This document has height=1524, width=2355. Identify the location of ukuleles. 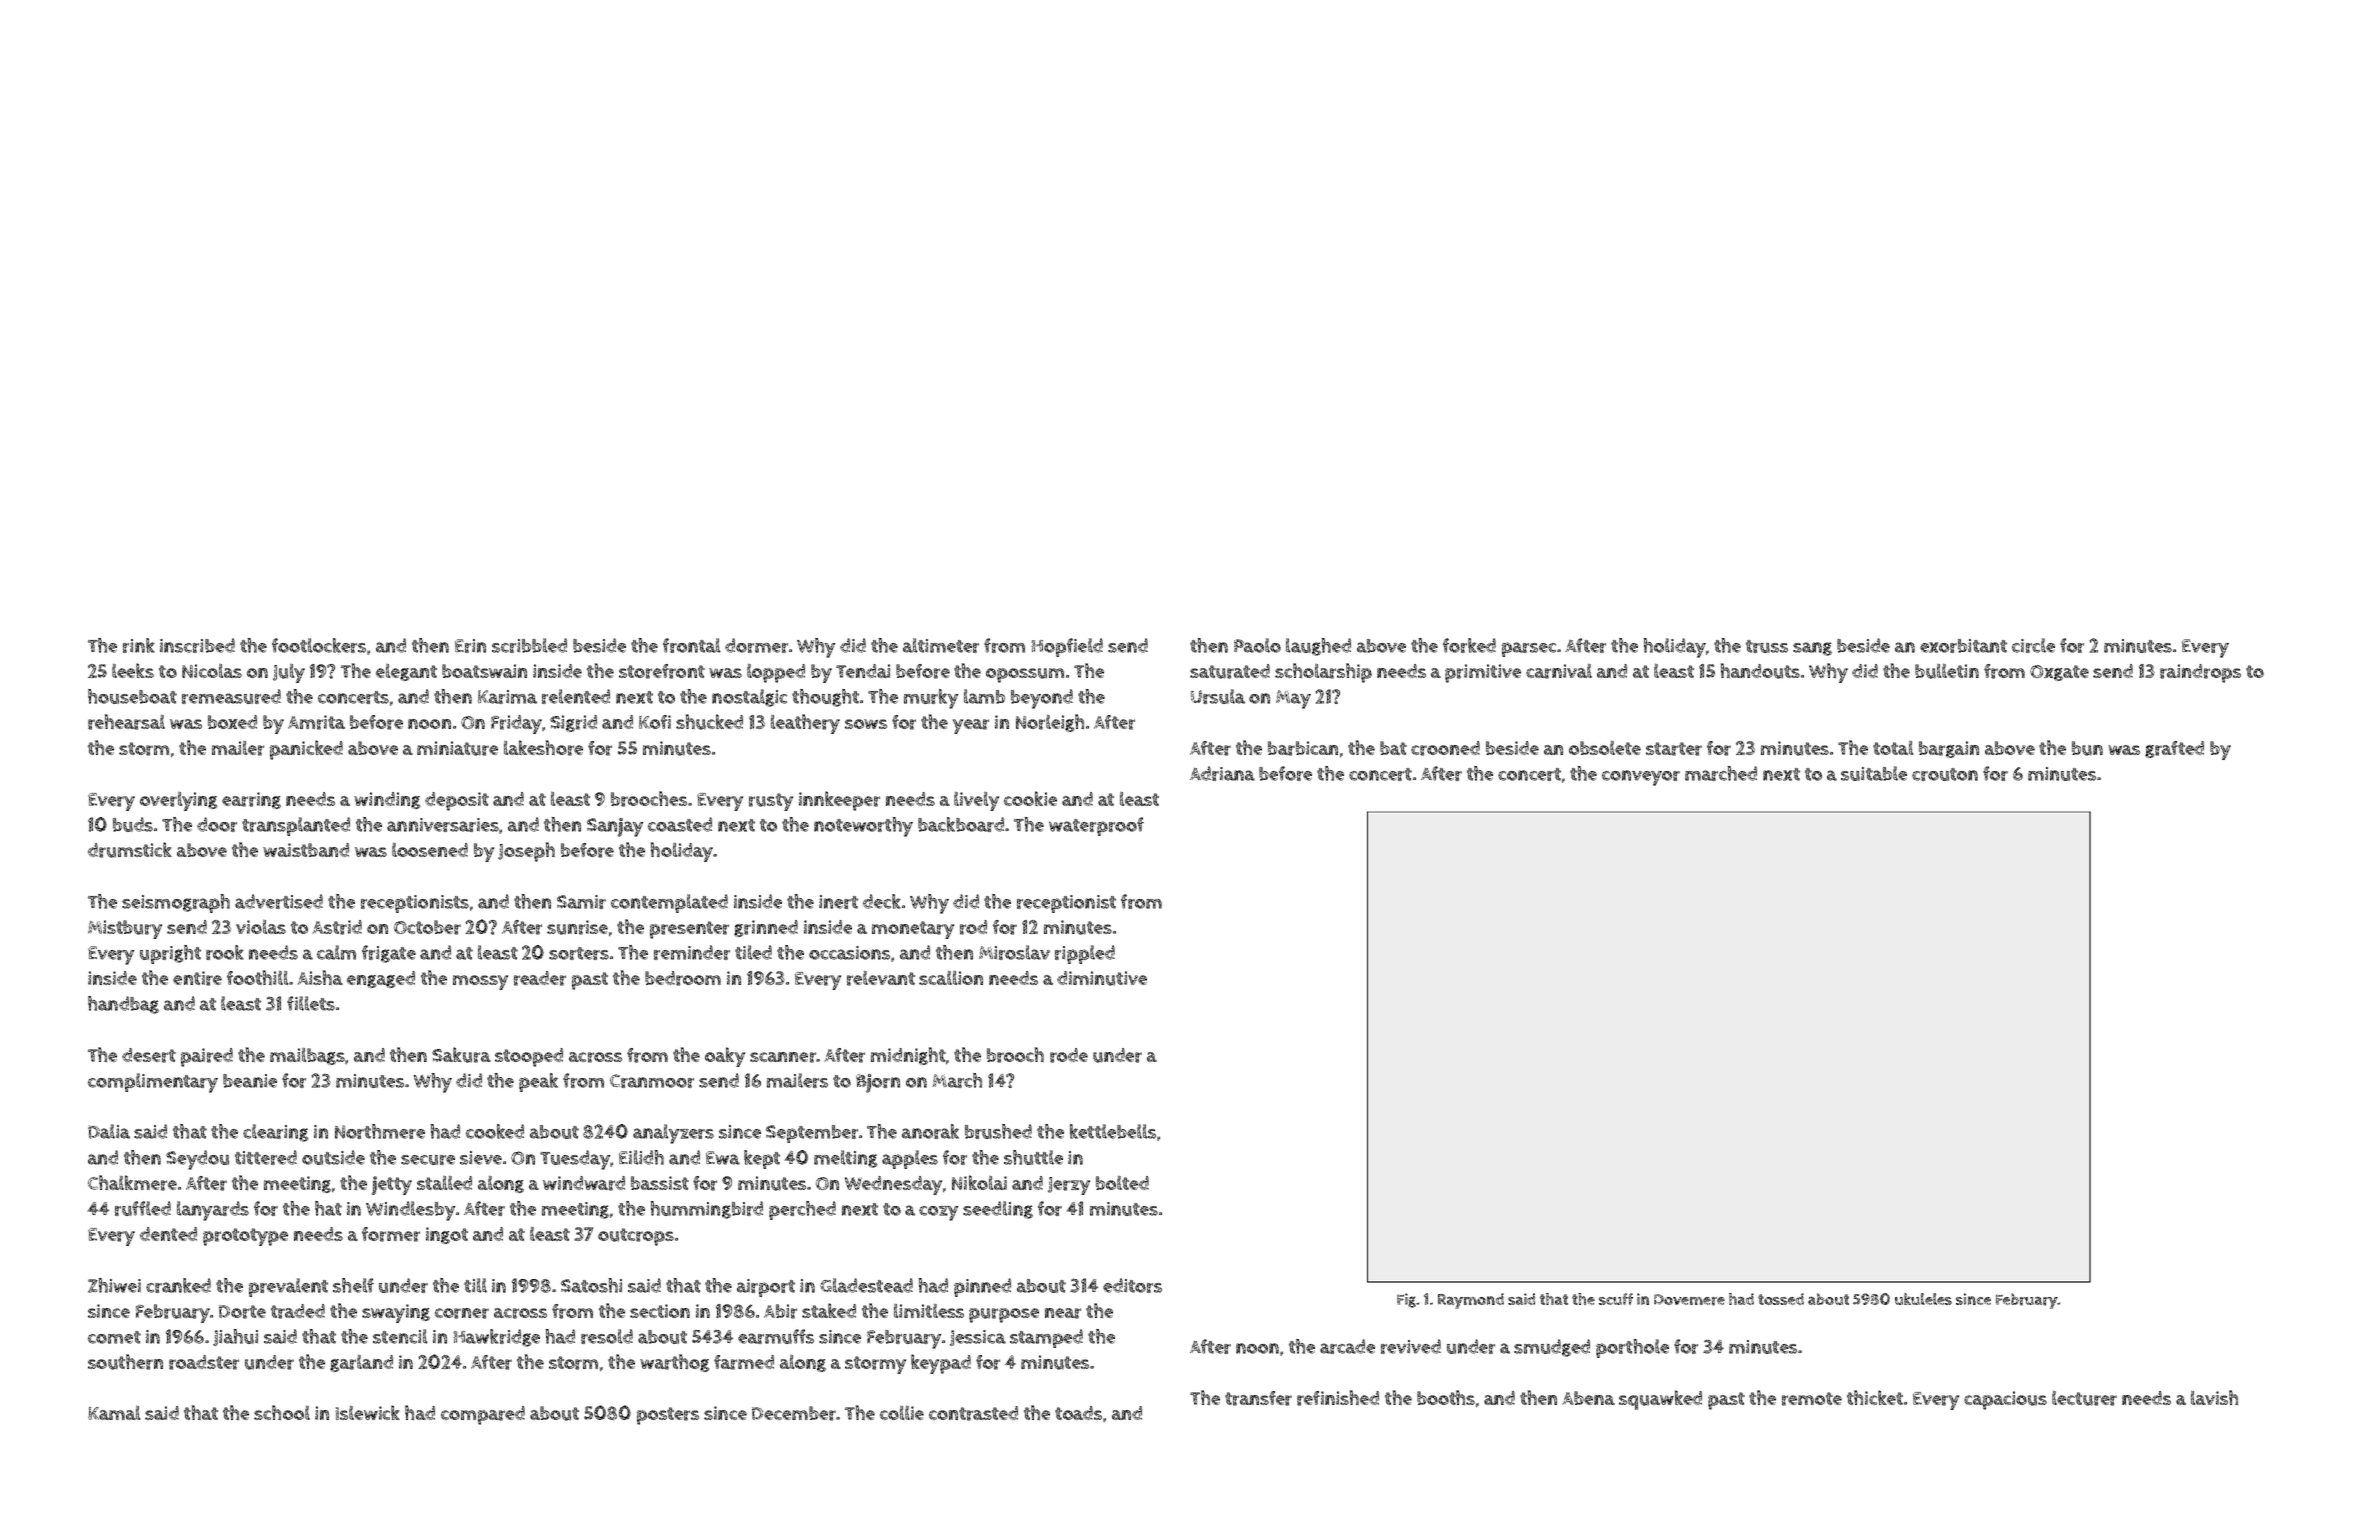
(1923, 1299).
